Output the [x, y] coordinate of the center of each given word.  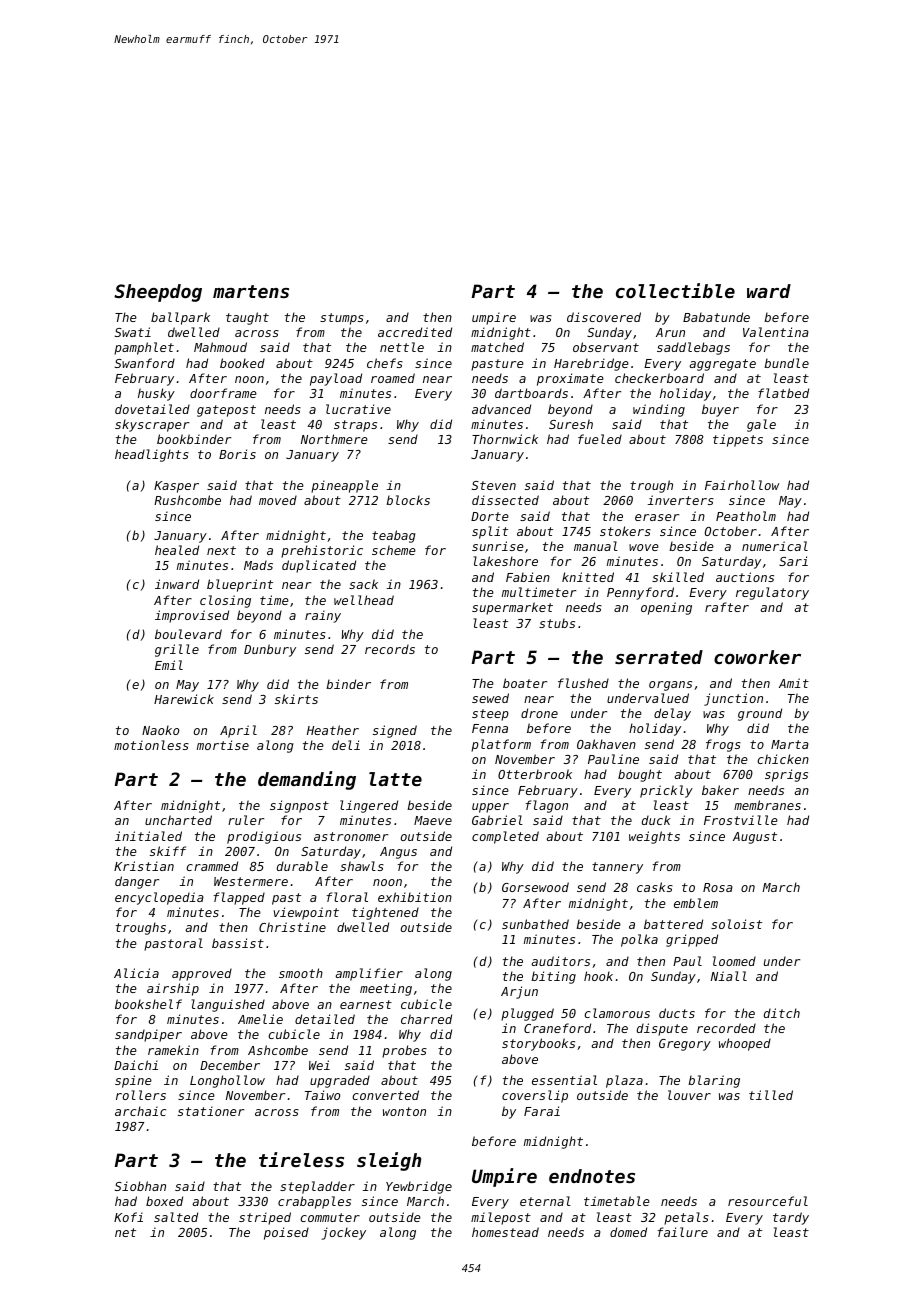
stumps [342, 319]
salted [176, 1217]
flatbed [783, 393]
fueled [600, 439]
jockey [344, 1233]
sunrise [498, 546]
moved [278, 500]
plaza [624, 1081]
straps [355, 426]
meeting [386, 989]
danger [137, 882]
